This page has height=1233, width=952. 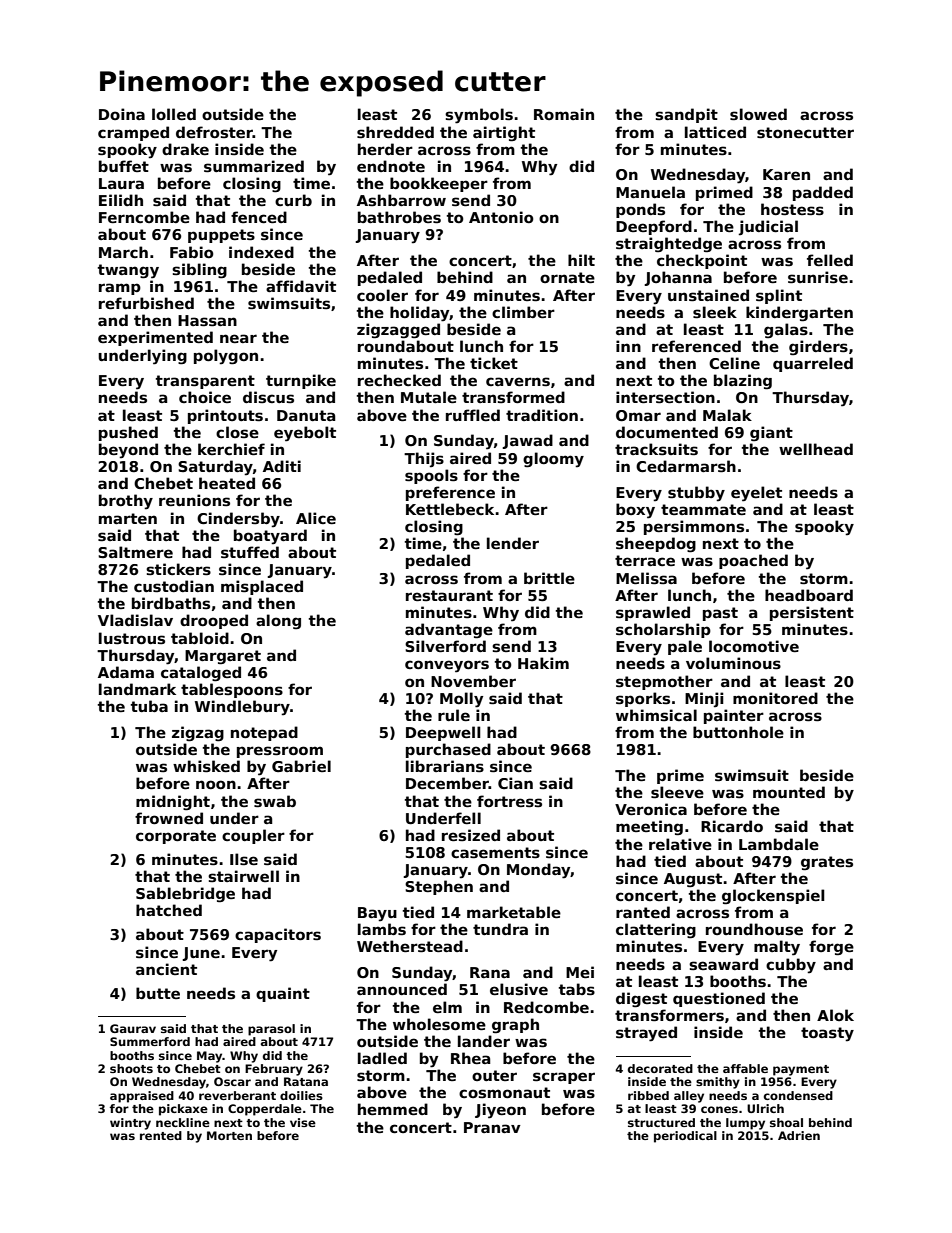 What do you see at coordinates (703, 509) in the page?
I see `teammate` at bounding box center [703, 509].
